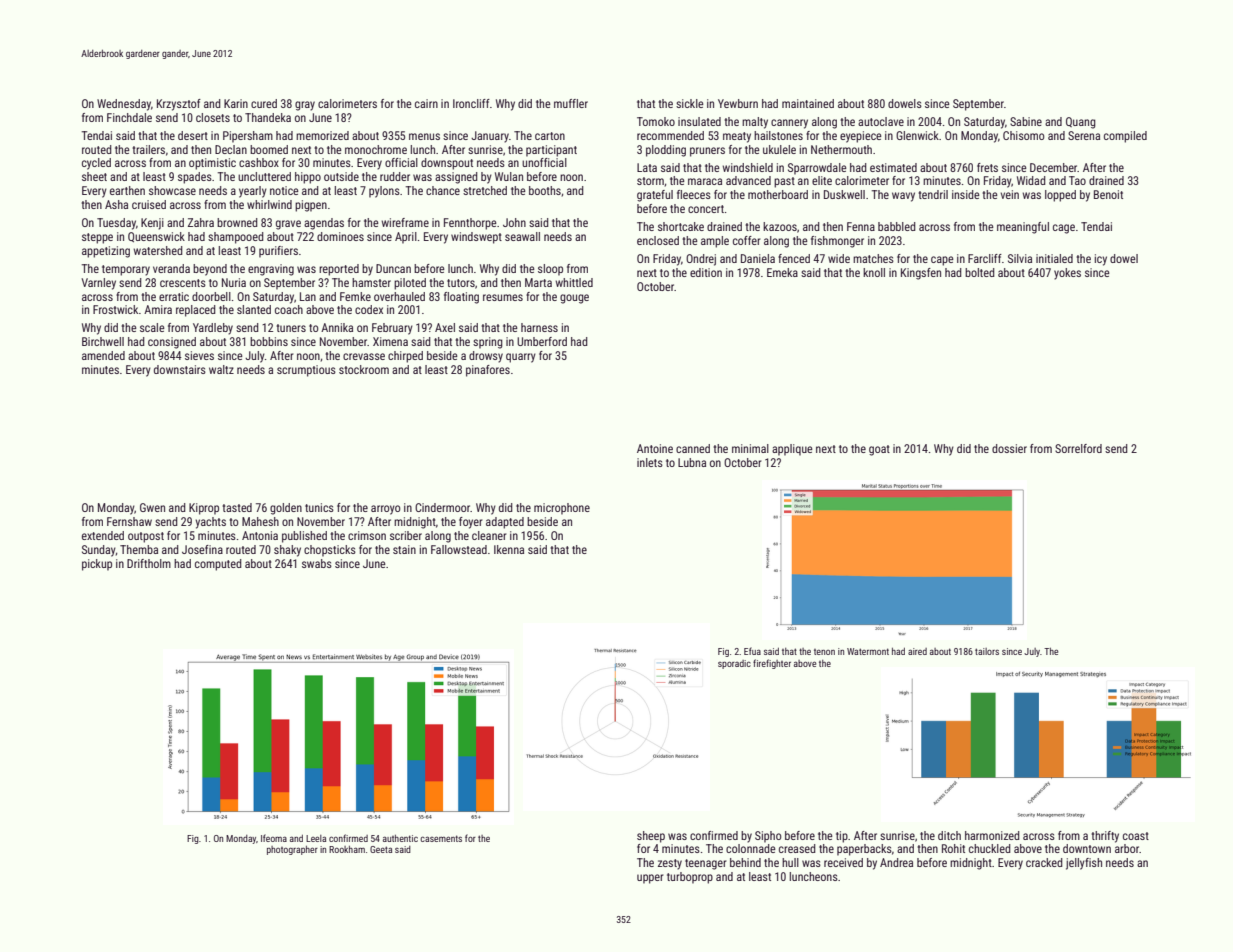  Describe the element at coordinates (179, 105) in the screenshot. I see `Krzysztof` at that location.
